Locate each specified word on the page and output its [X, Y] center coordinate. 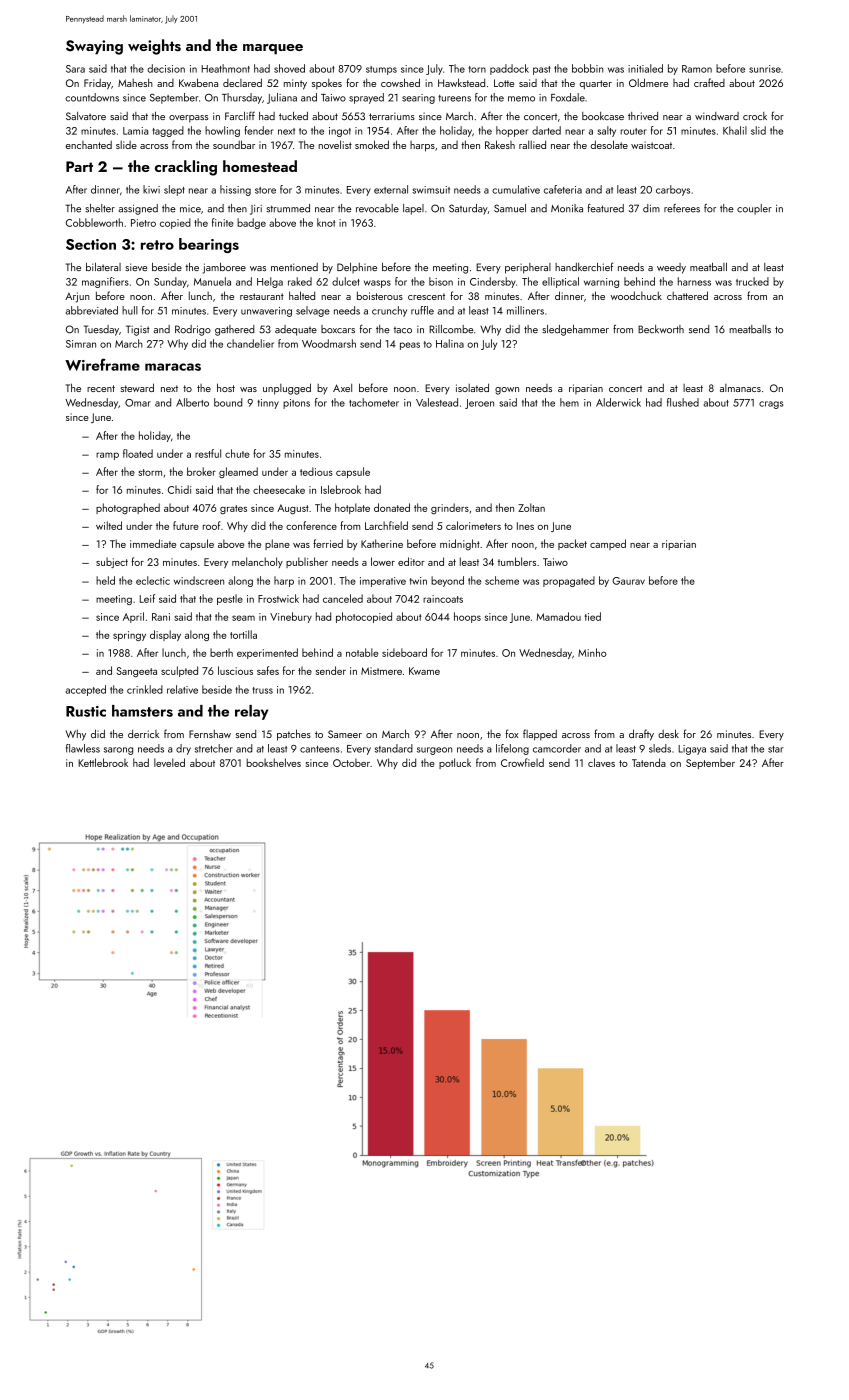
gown [507, 391]
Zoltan [531, 507]
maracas [173, 367]
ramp [107, 456]
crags [771, 405]
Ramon [697, 69]
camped [608, 544]
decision [166, 68]
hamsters [142, 711]
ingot [340, 132]
